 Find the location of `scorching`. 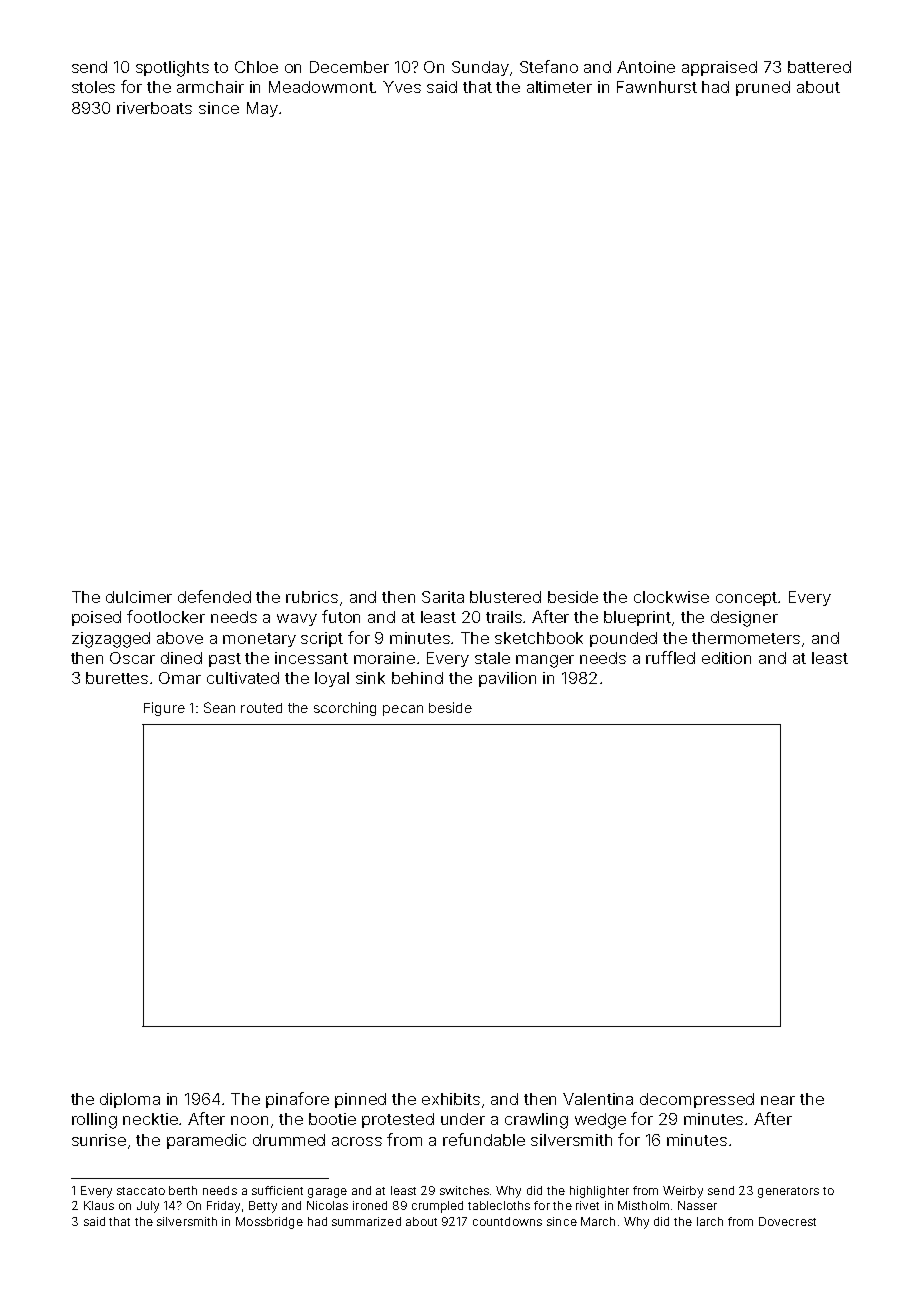

scorching is located at coordinates (345, 709).
